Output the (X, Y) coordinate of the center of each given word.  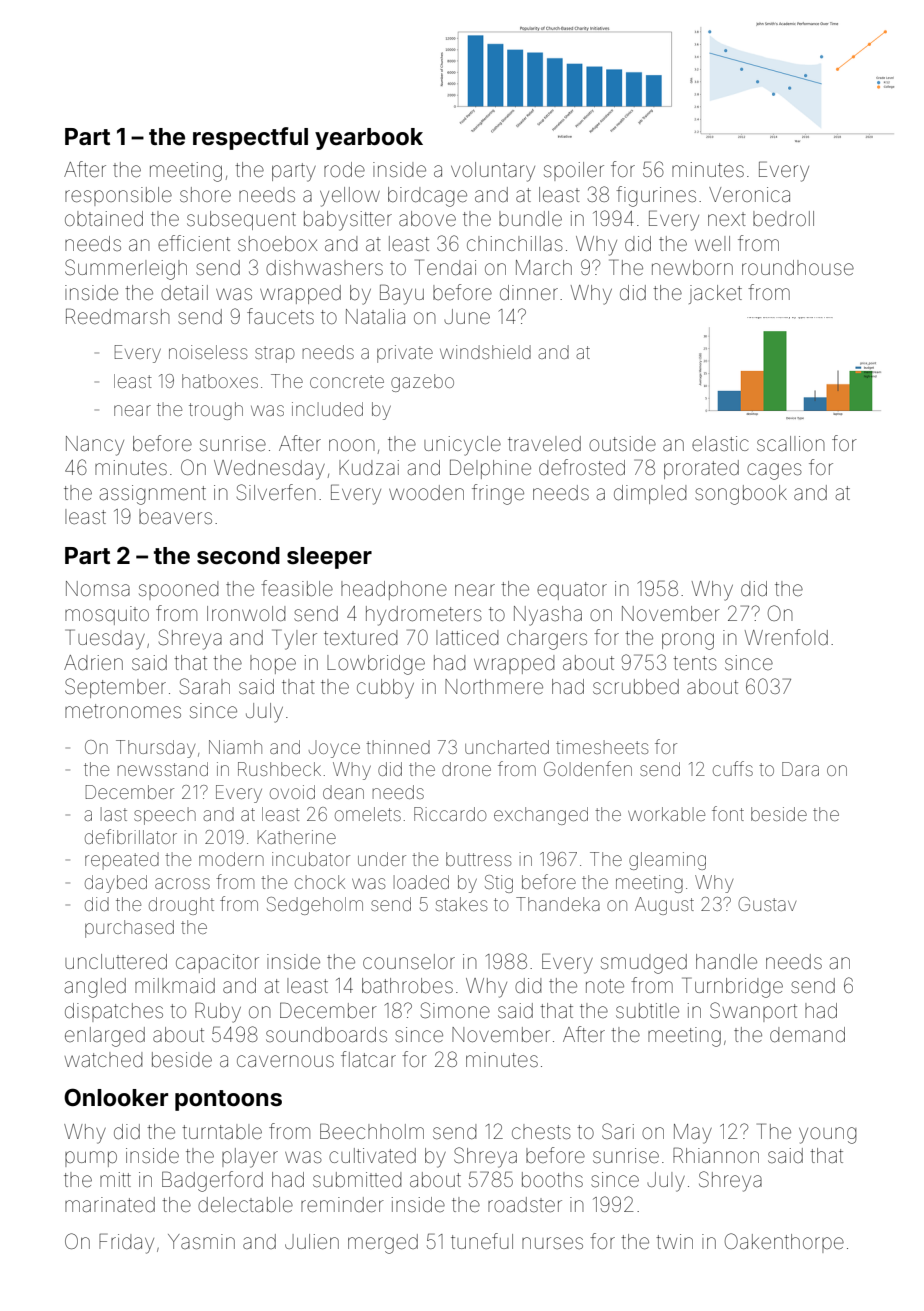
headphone (394, 590)
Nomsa (98, 588)
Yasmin (201, 1241)
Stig (499, 884)
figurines (656, 196)
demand (807, 1035)
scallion (791, 443)
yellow (350, 197)
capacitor (217, 963)
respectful (250, 138)
